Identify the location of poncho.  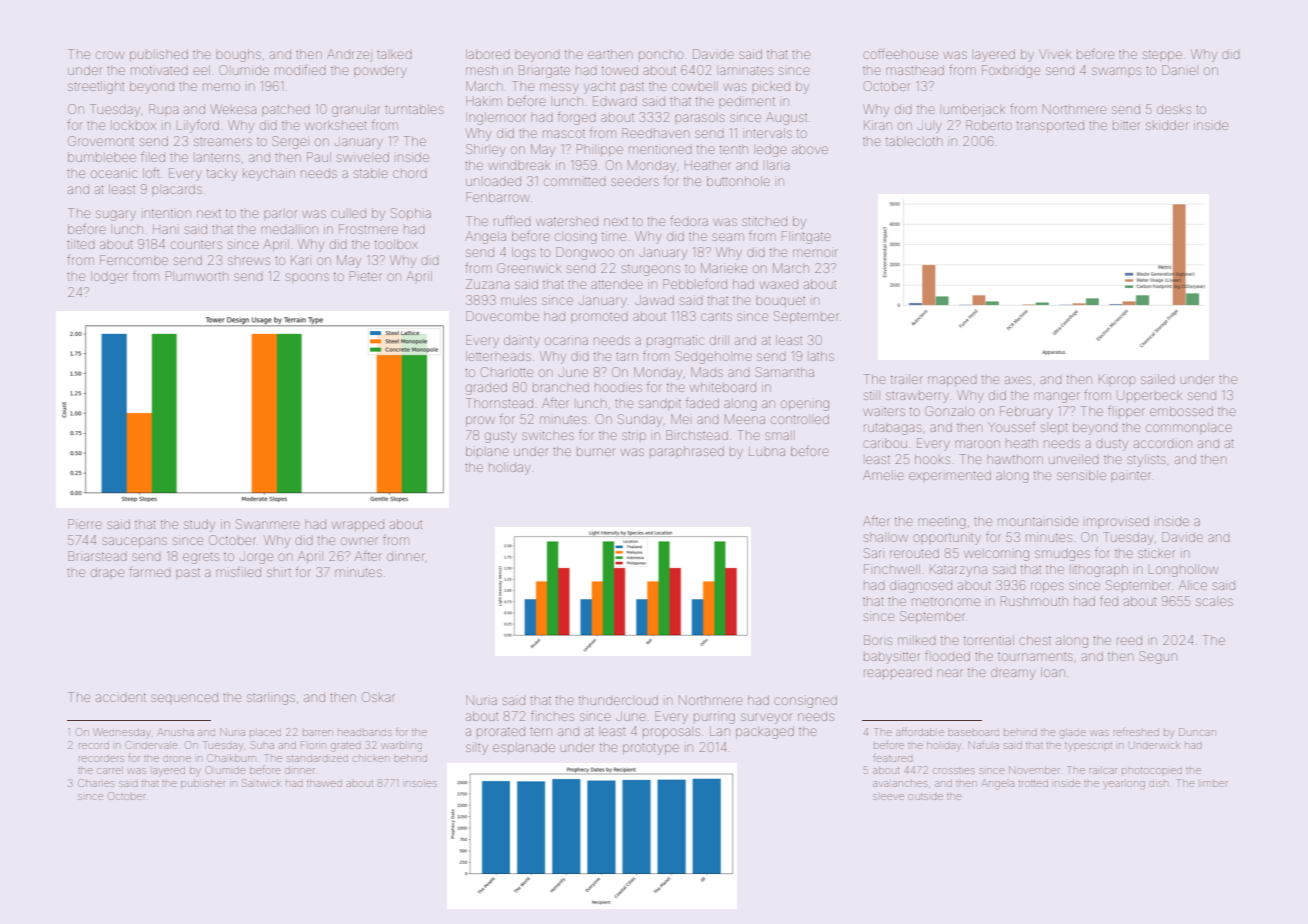
(661, 55).
